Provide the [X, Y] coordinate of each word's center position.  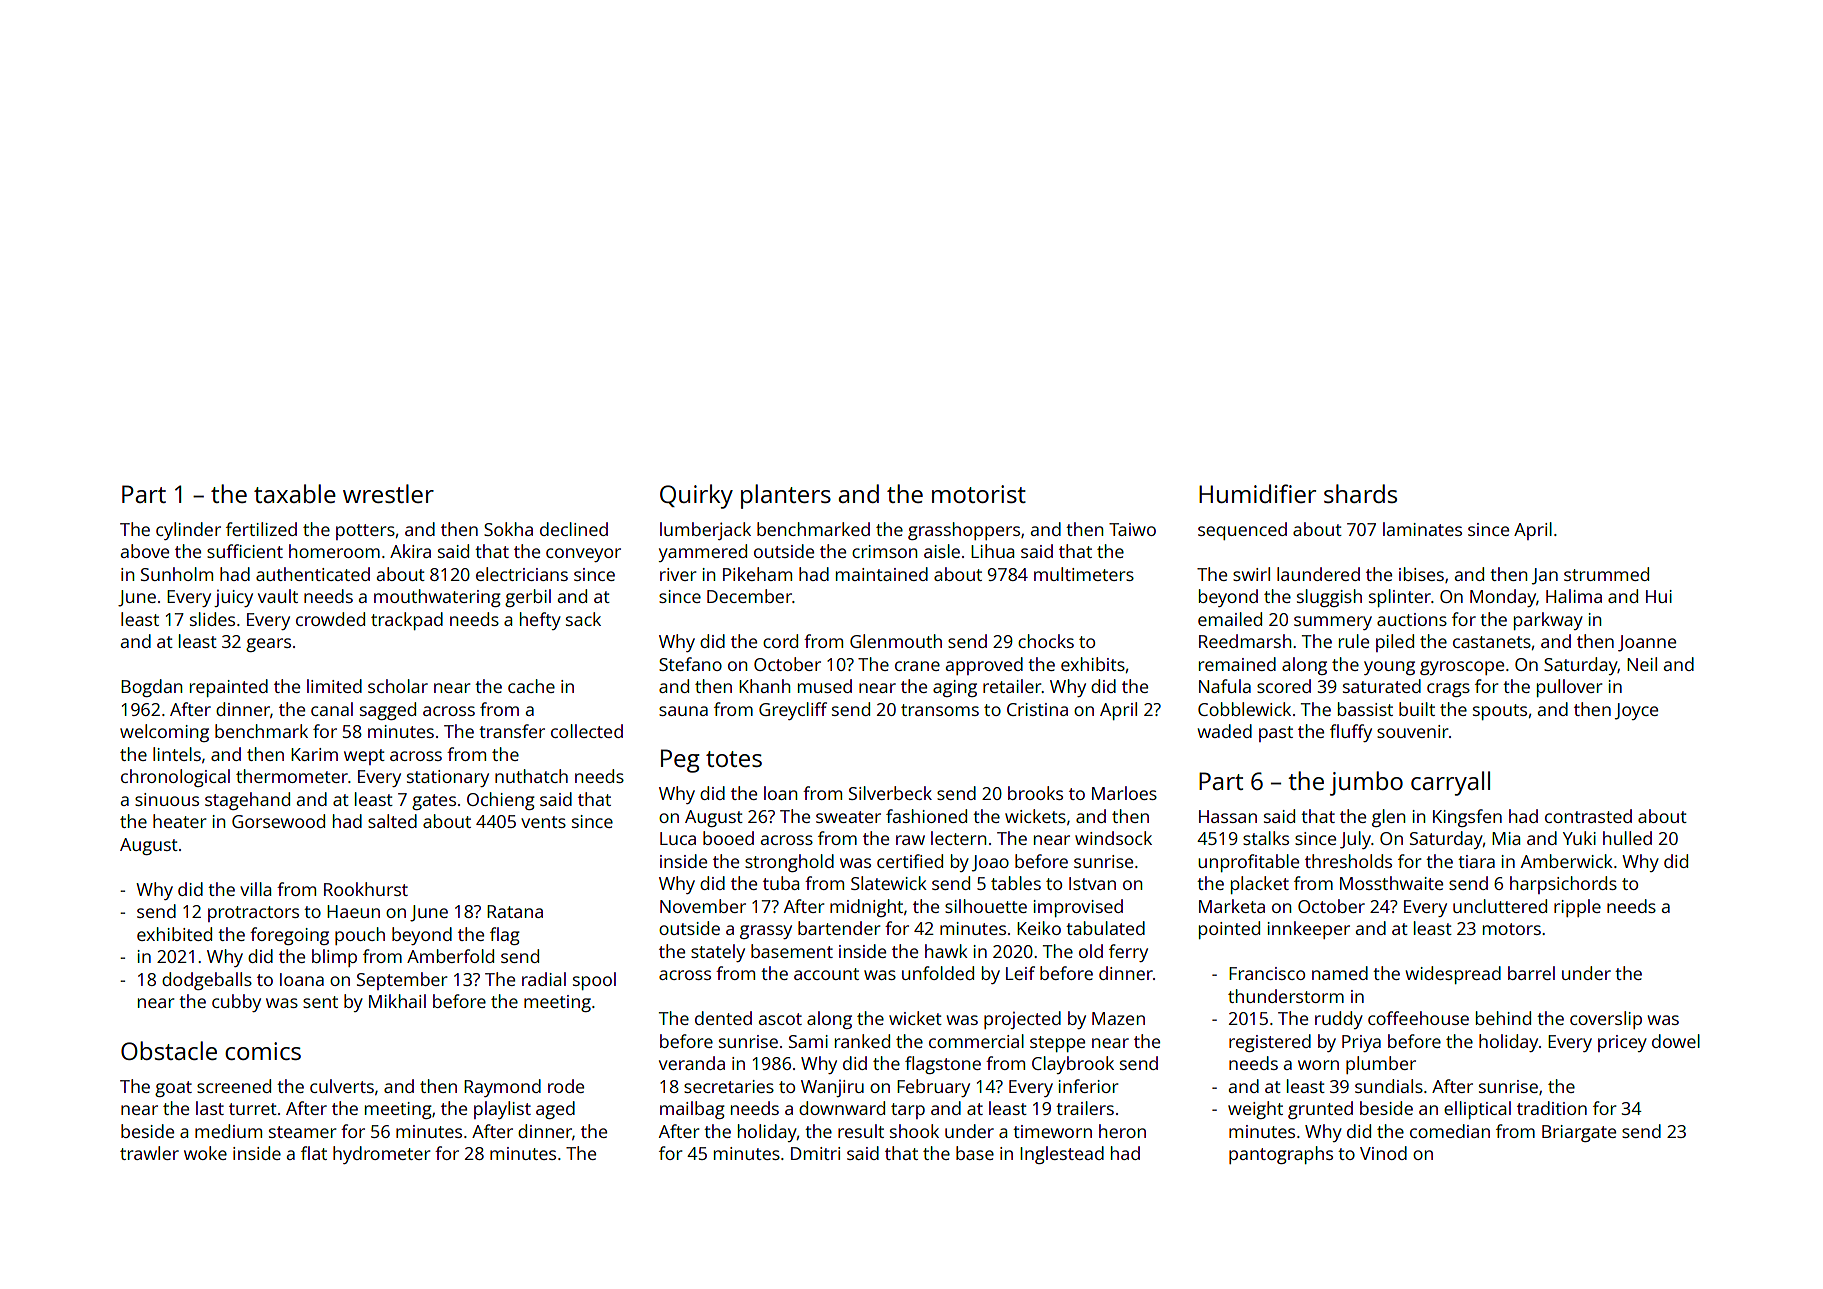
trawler [149, 1153]
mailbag [692, 1110]
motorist [979, 494]
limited [334, 686]
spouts [1500, 712]
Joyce [1636, 711]
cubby [236, 1003]
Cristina [1037, 709]
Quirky [696, 496]
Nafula [1225, 686]
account [826, 974]
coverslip [1606, 1020]
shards [1360, 493]
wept [364, 757]
